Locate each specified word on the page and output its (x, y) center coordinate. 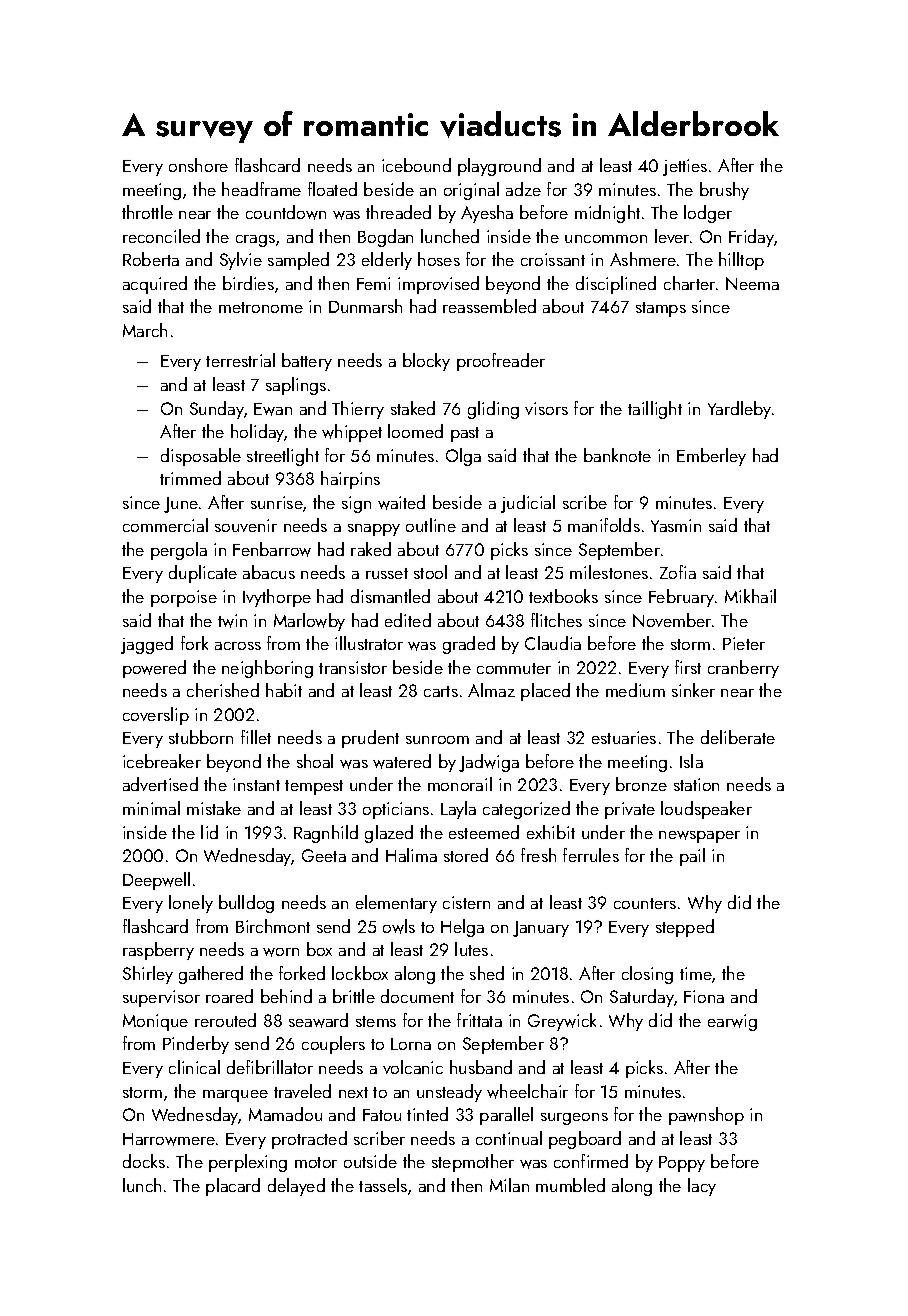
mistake (214, 808)
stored (466, 855)
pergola (179, 551)
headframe (261, 189)
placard (233, 1187)
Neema (752, 283)
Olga (463, 457)
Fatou (382, 1115)
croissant (553, 259)
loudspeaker (706, 810)
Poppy (682, 1164)
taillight (655, 410)
